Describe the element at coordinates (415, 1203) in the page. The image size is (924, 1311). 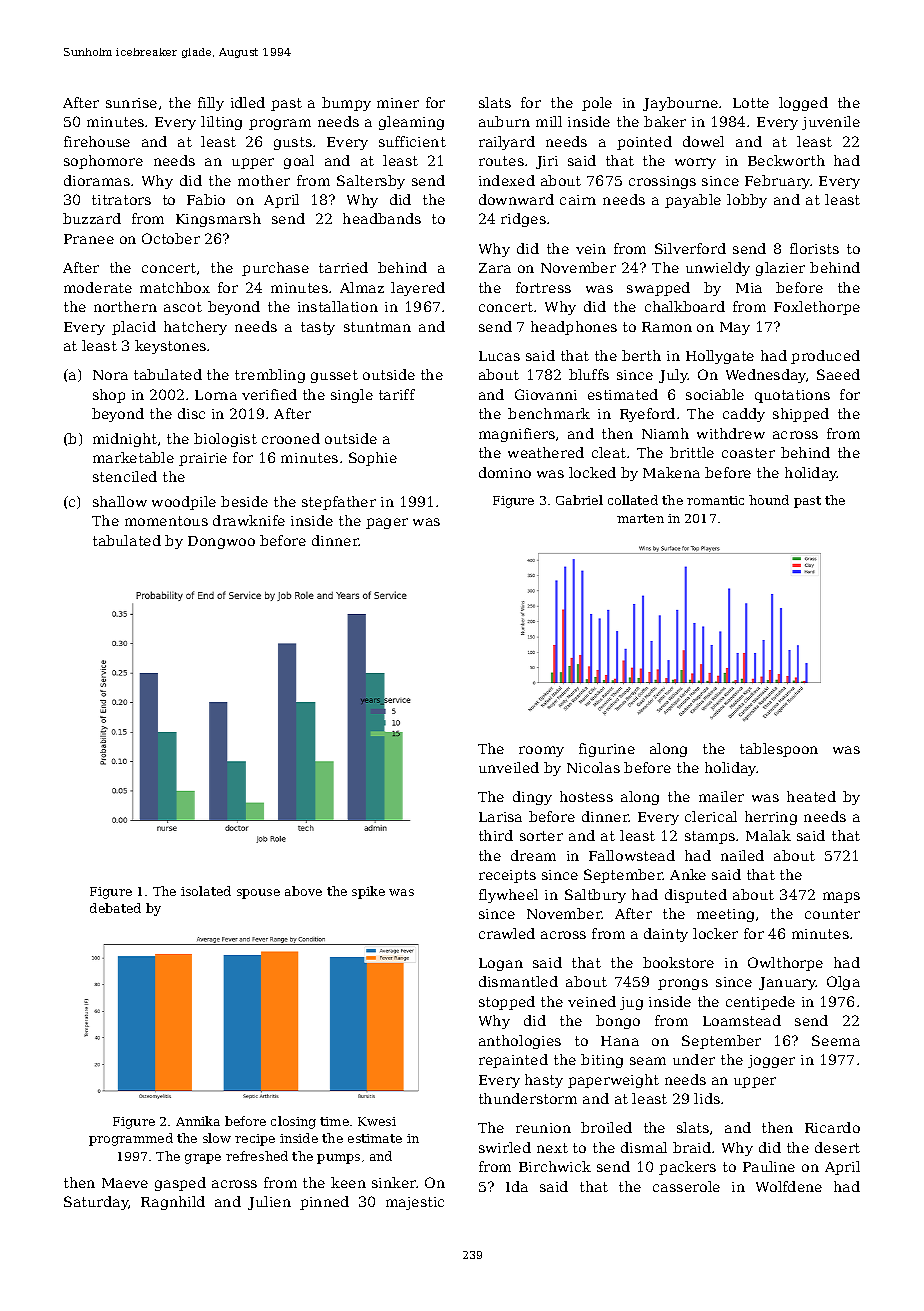
I see `majestic` at that location.
